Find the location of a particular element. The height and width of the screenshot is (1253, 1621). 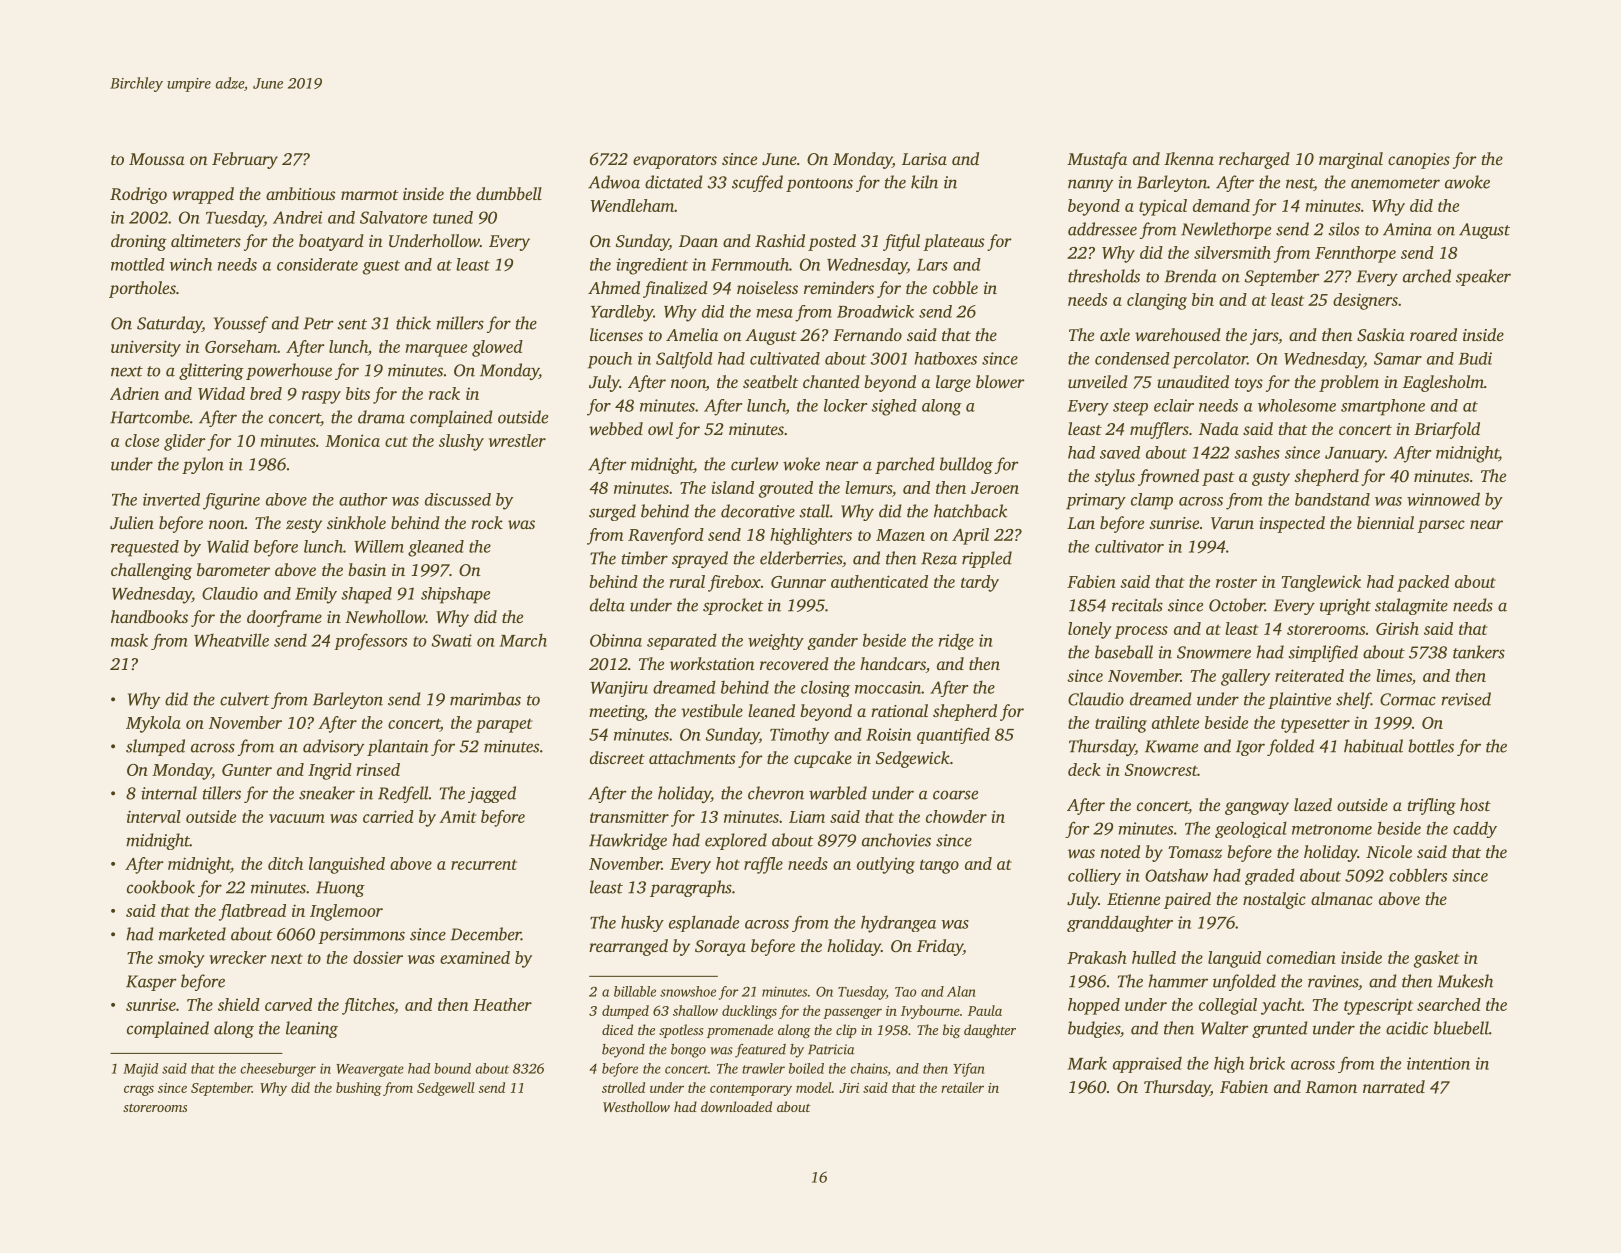

February is located at coordinates (245, 160).
